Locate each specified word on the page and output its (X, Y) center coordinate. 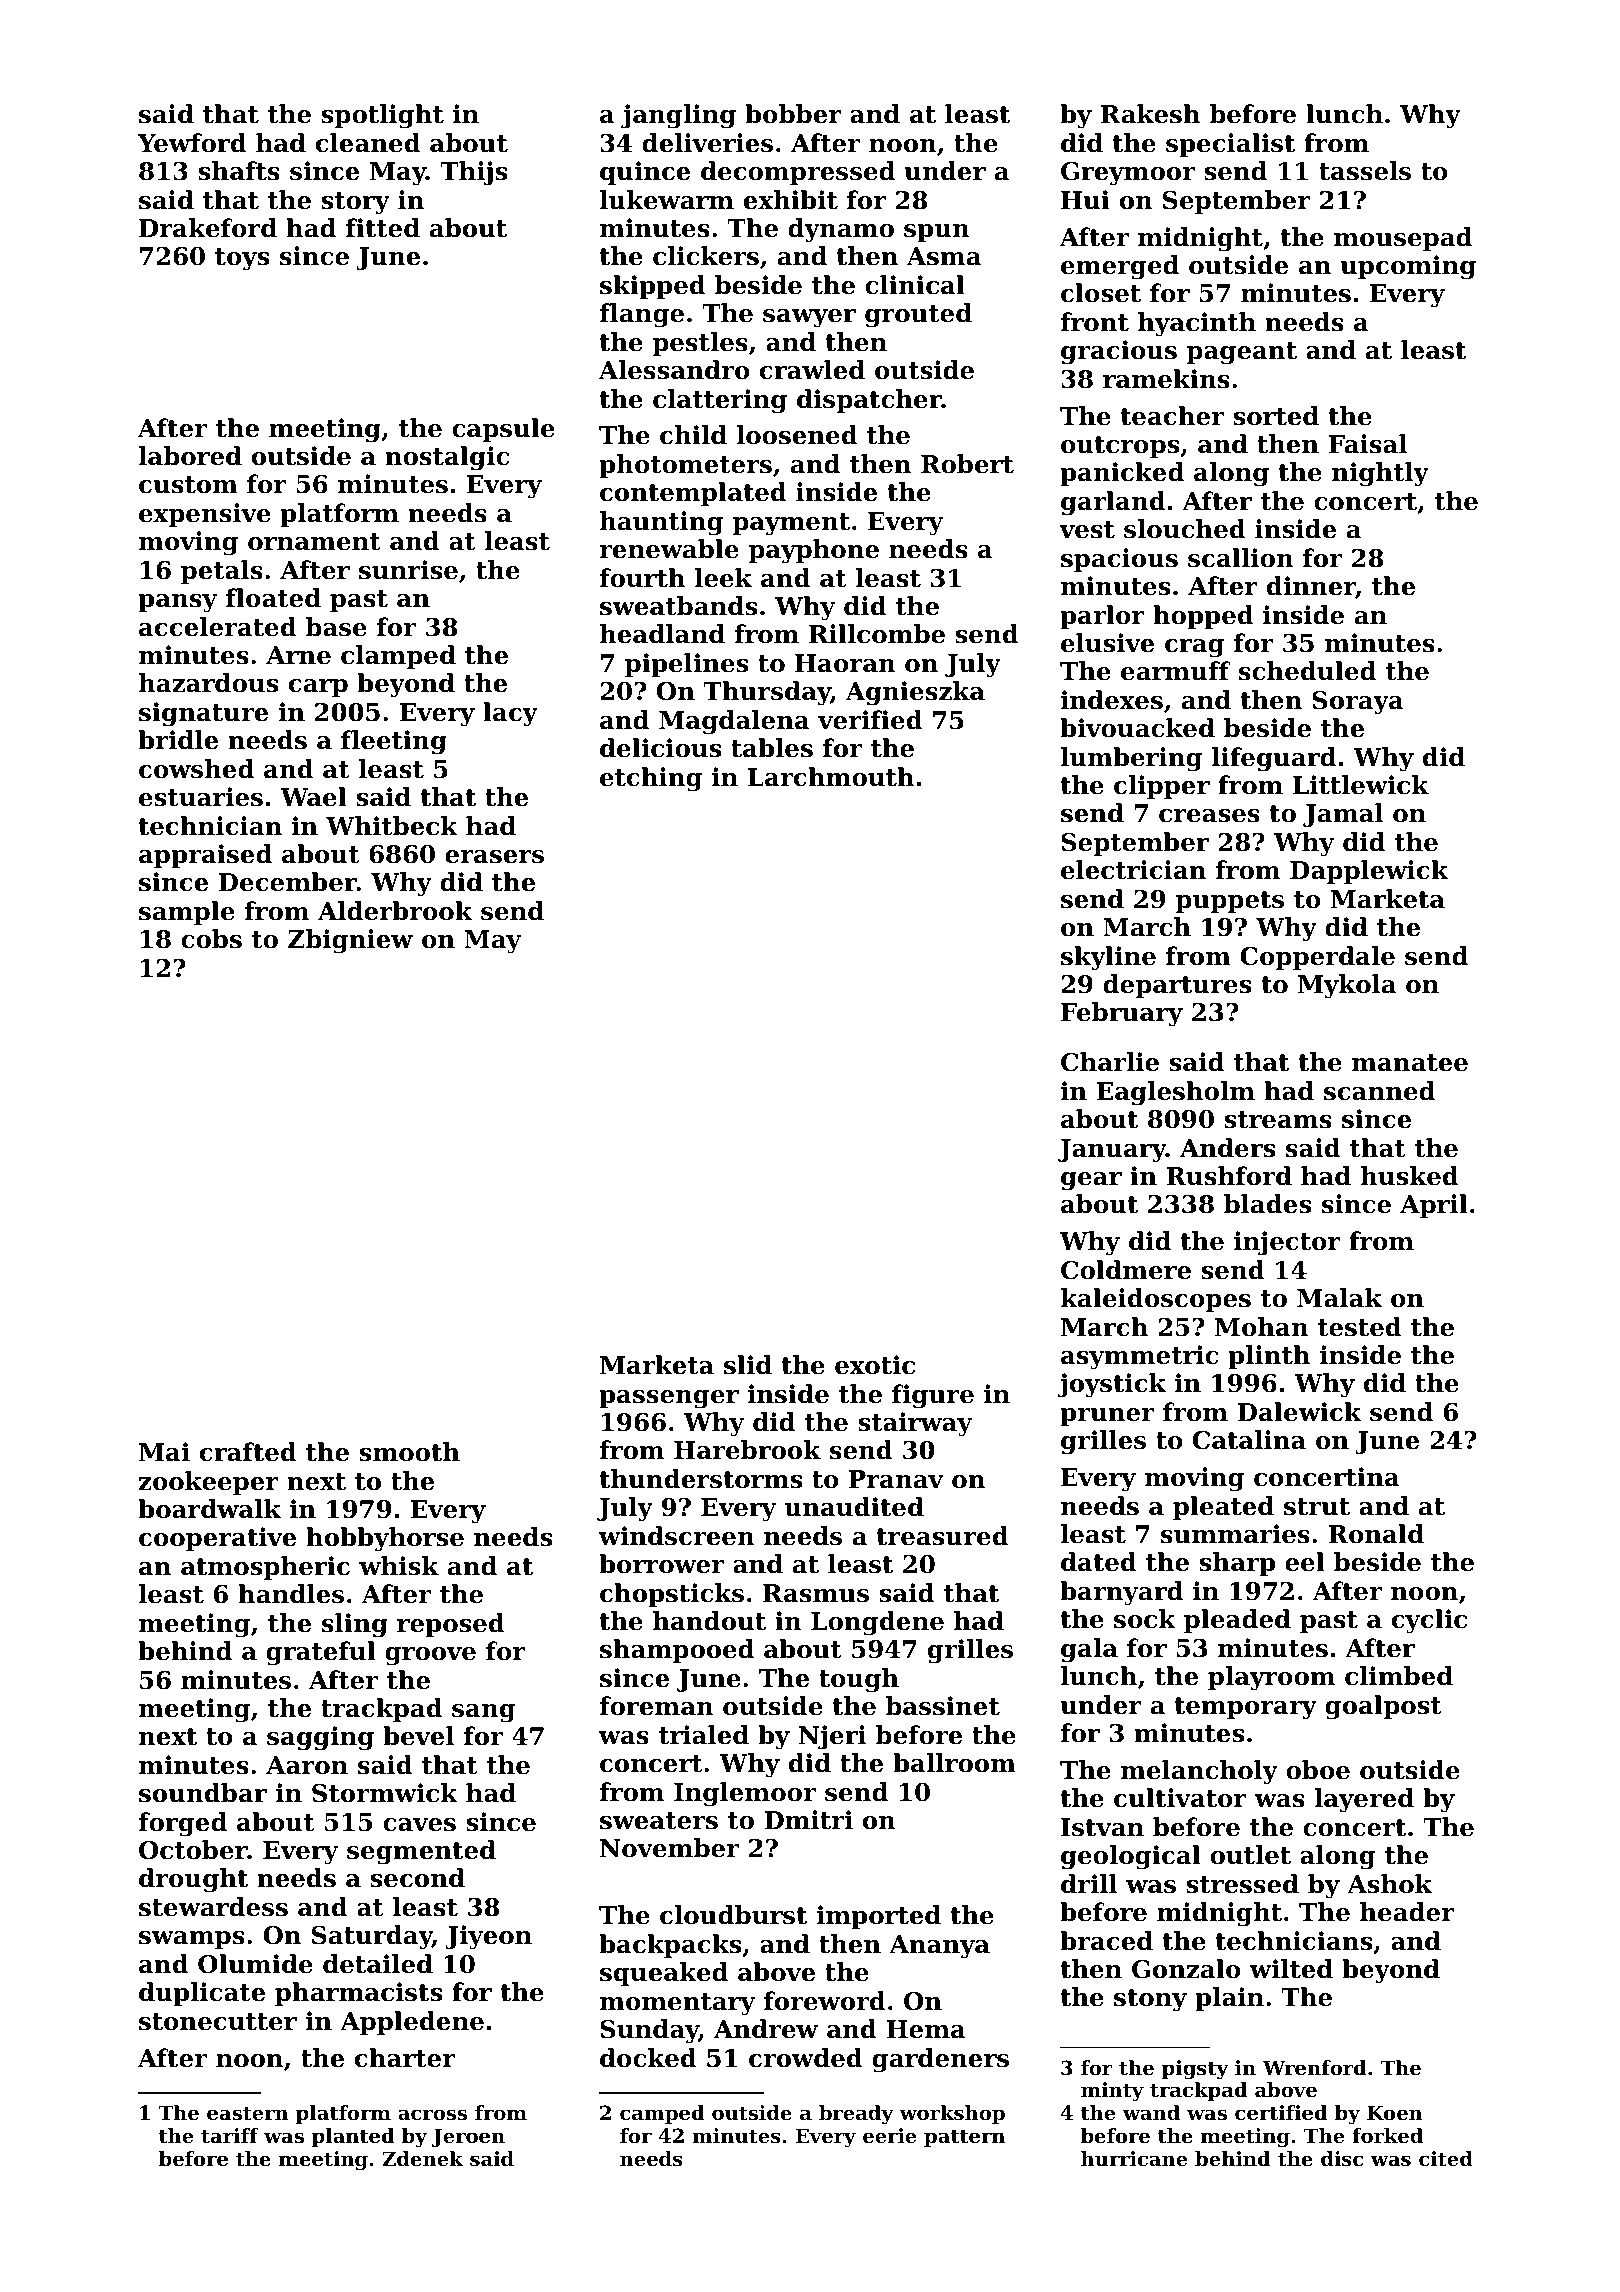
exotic (875, 1365)
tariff (230, 2136)
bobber (793, 114)
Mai (164, 1452)
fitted (383, 228)
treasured (942, 1536)
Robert (967, 464)
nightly (1380, 474)
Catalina (1249, 1440)
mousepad (1403, 239)
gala (1089, 1650)
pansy (177, 603)
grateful (321, 1653)
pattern (964, 2138)
